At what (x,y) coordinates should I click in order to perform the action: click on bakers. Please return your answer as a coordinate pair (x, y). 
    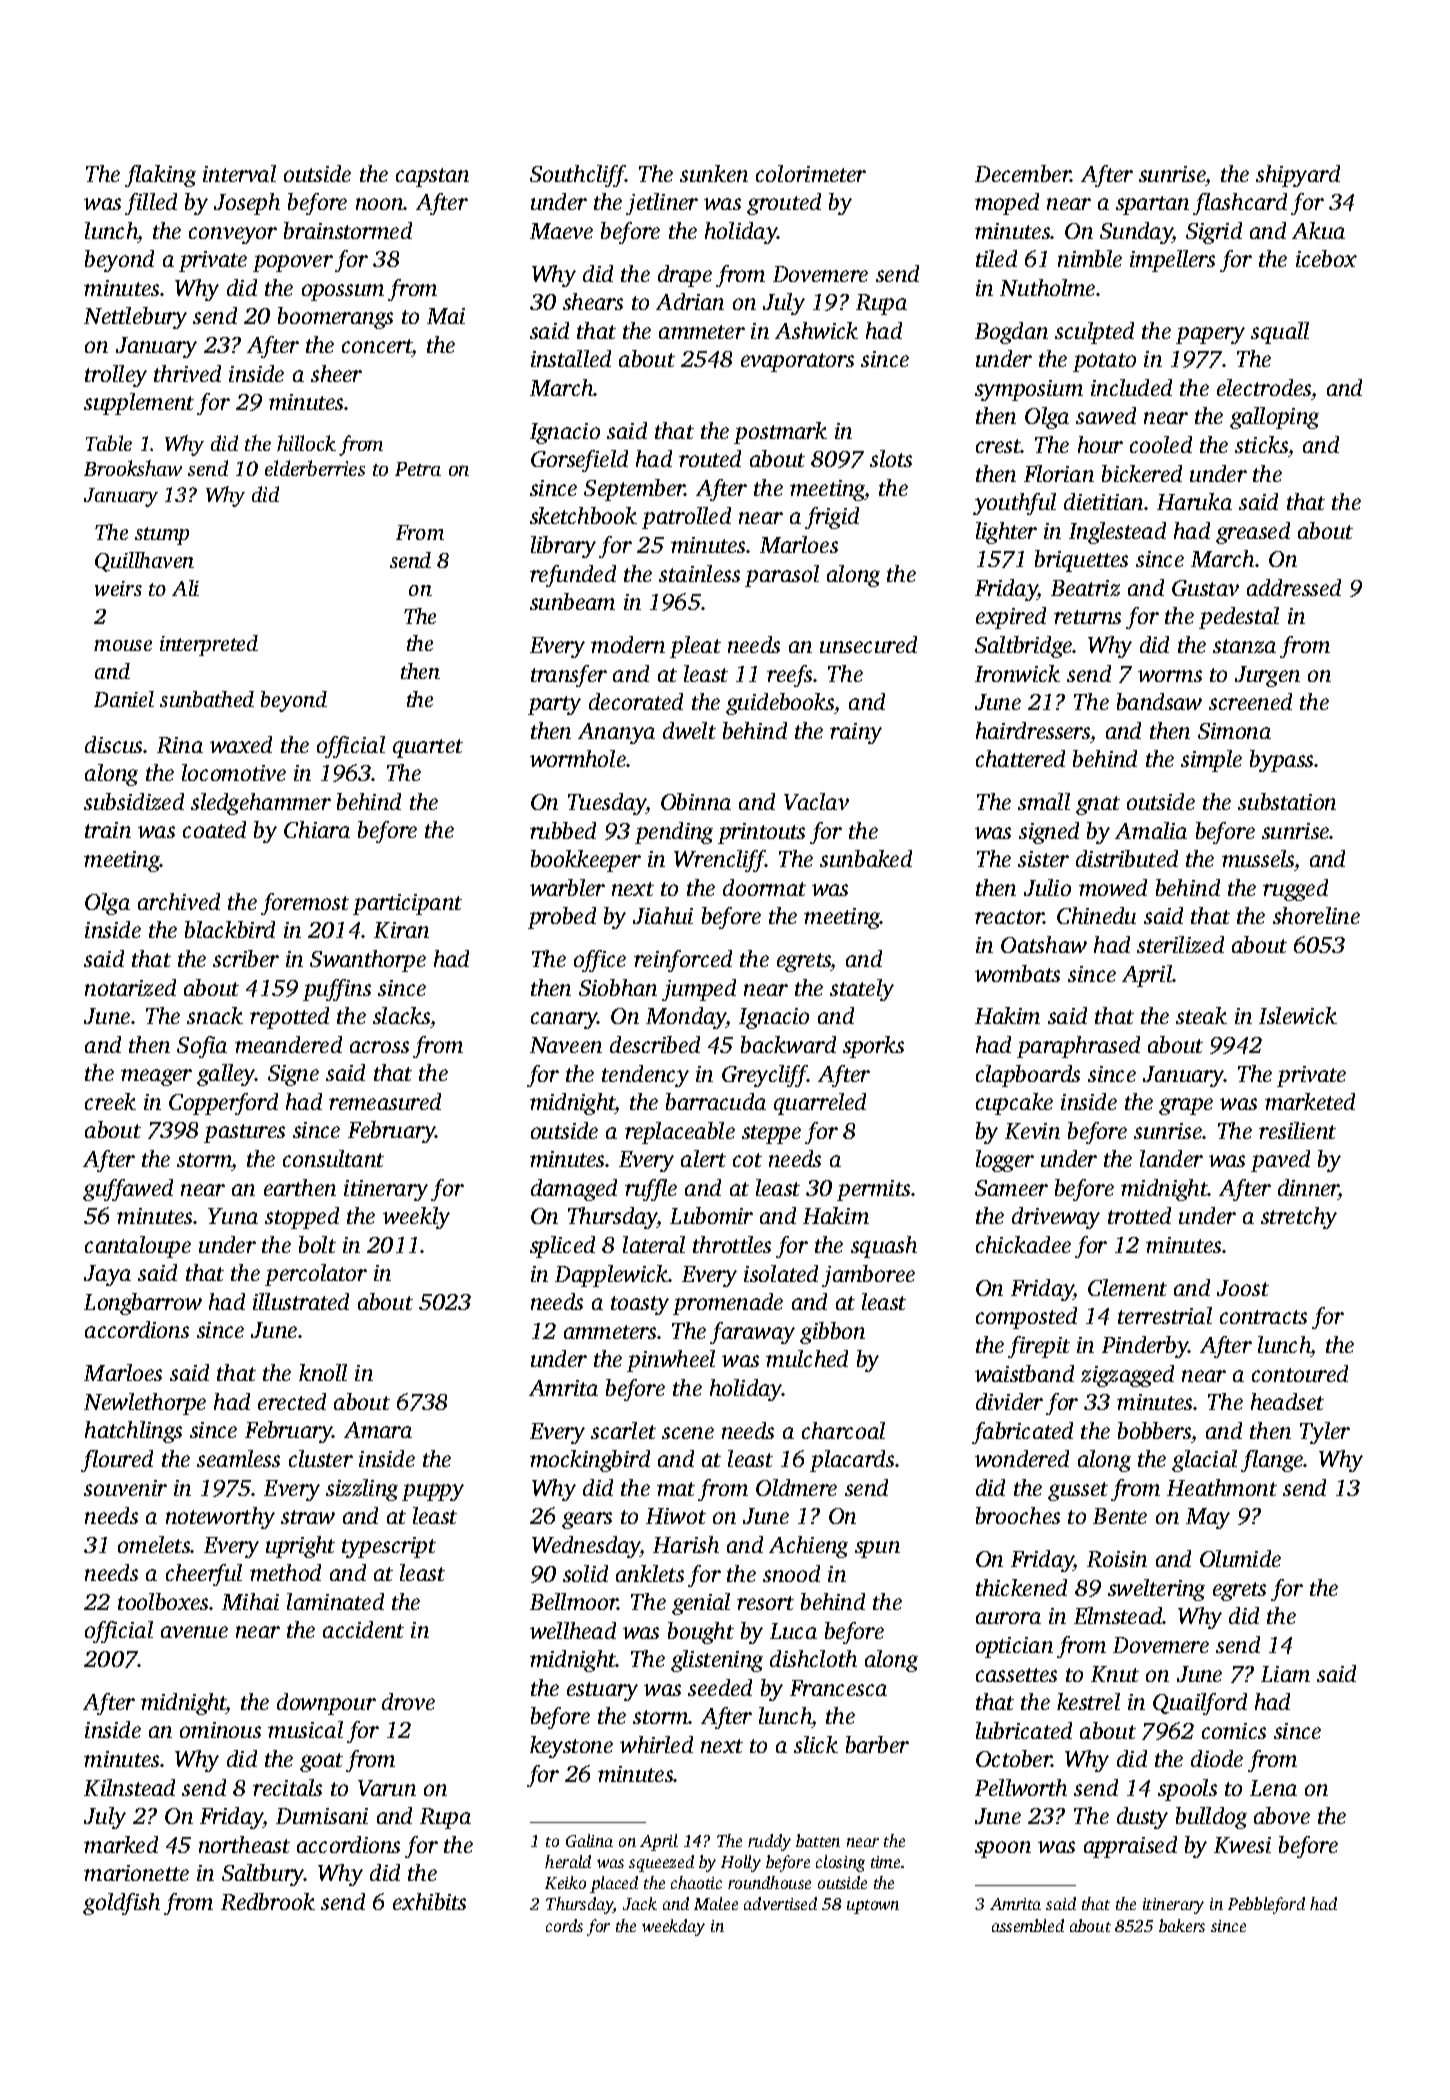
    Looking at the image, I should click on (1182, 1925).
